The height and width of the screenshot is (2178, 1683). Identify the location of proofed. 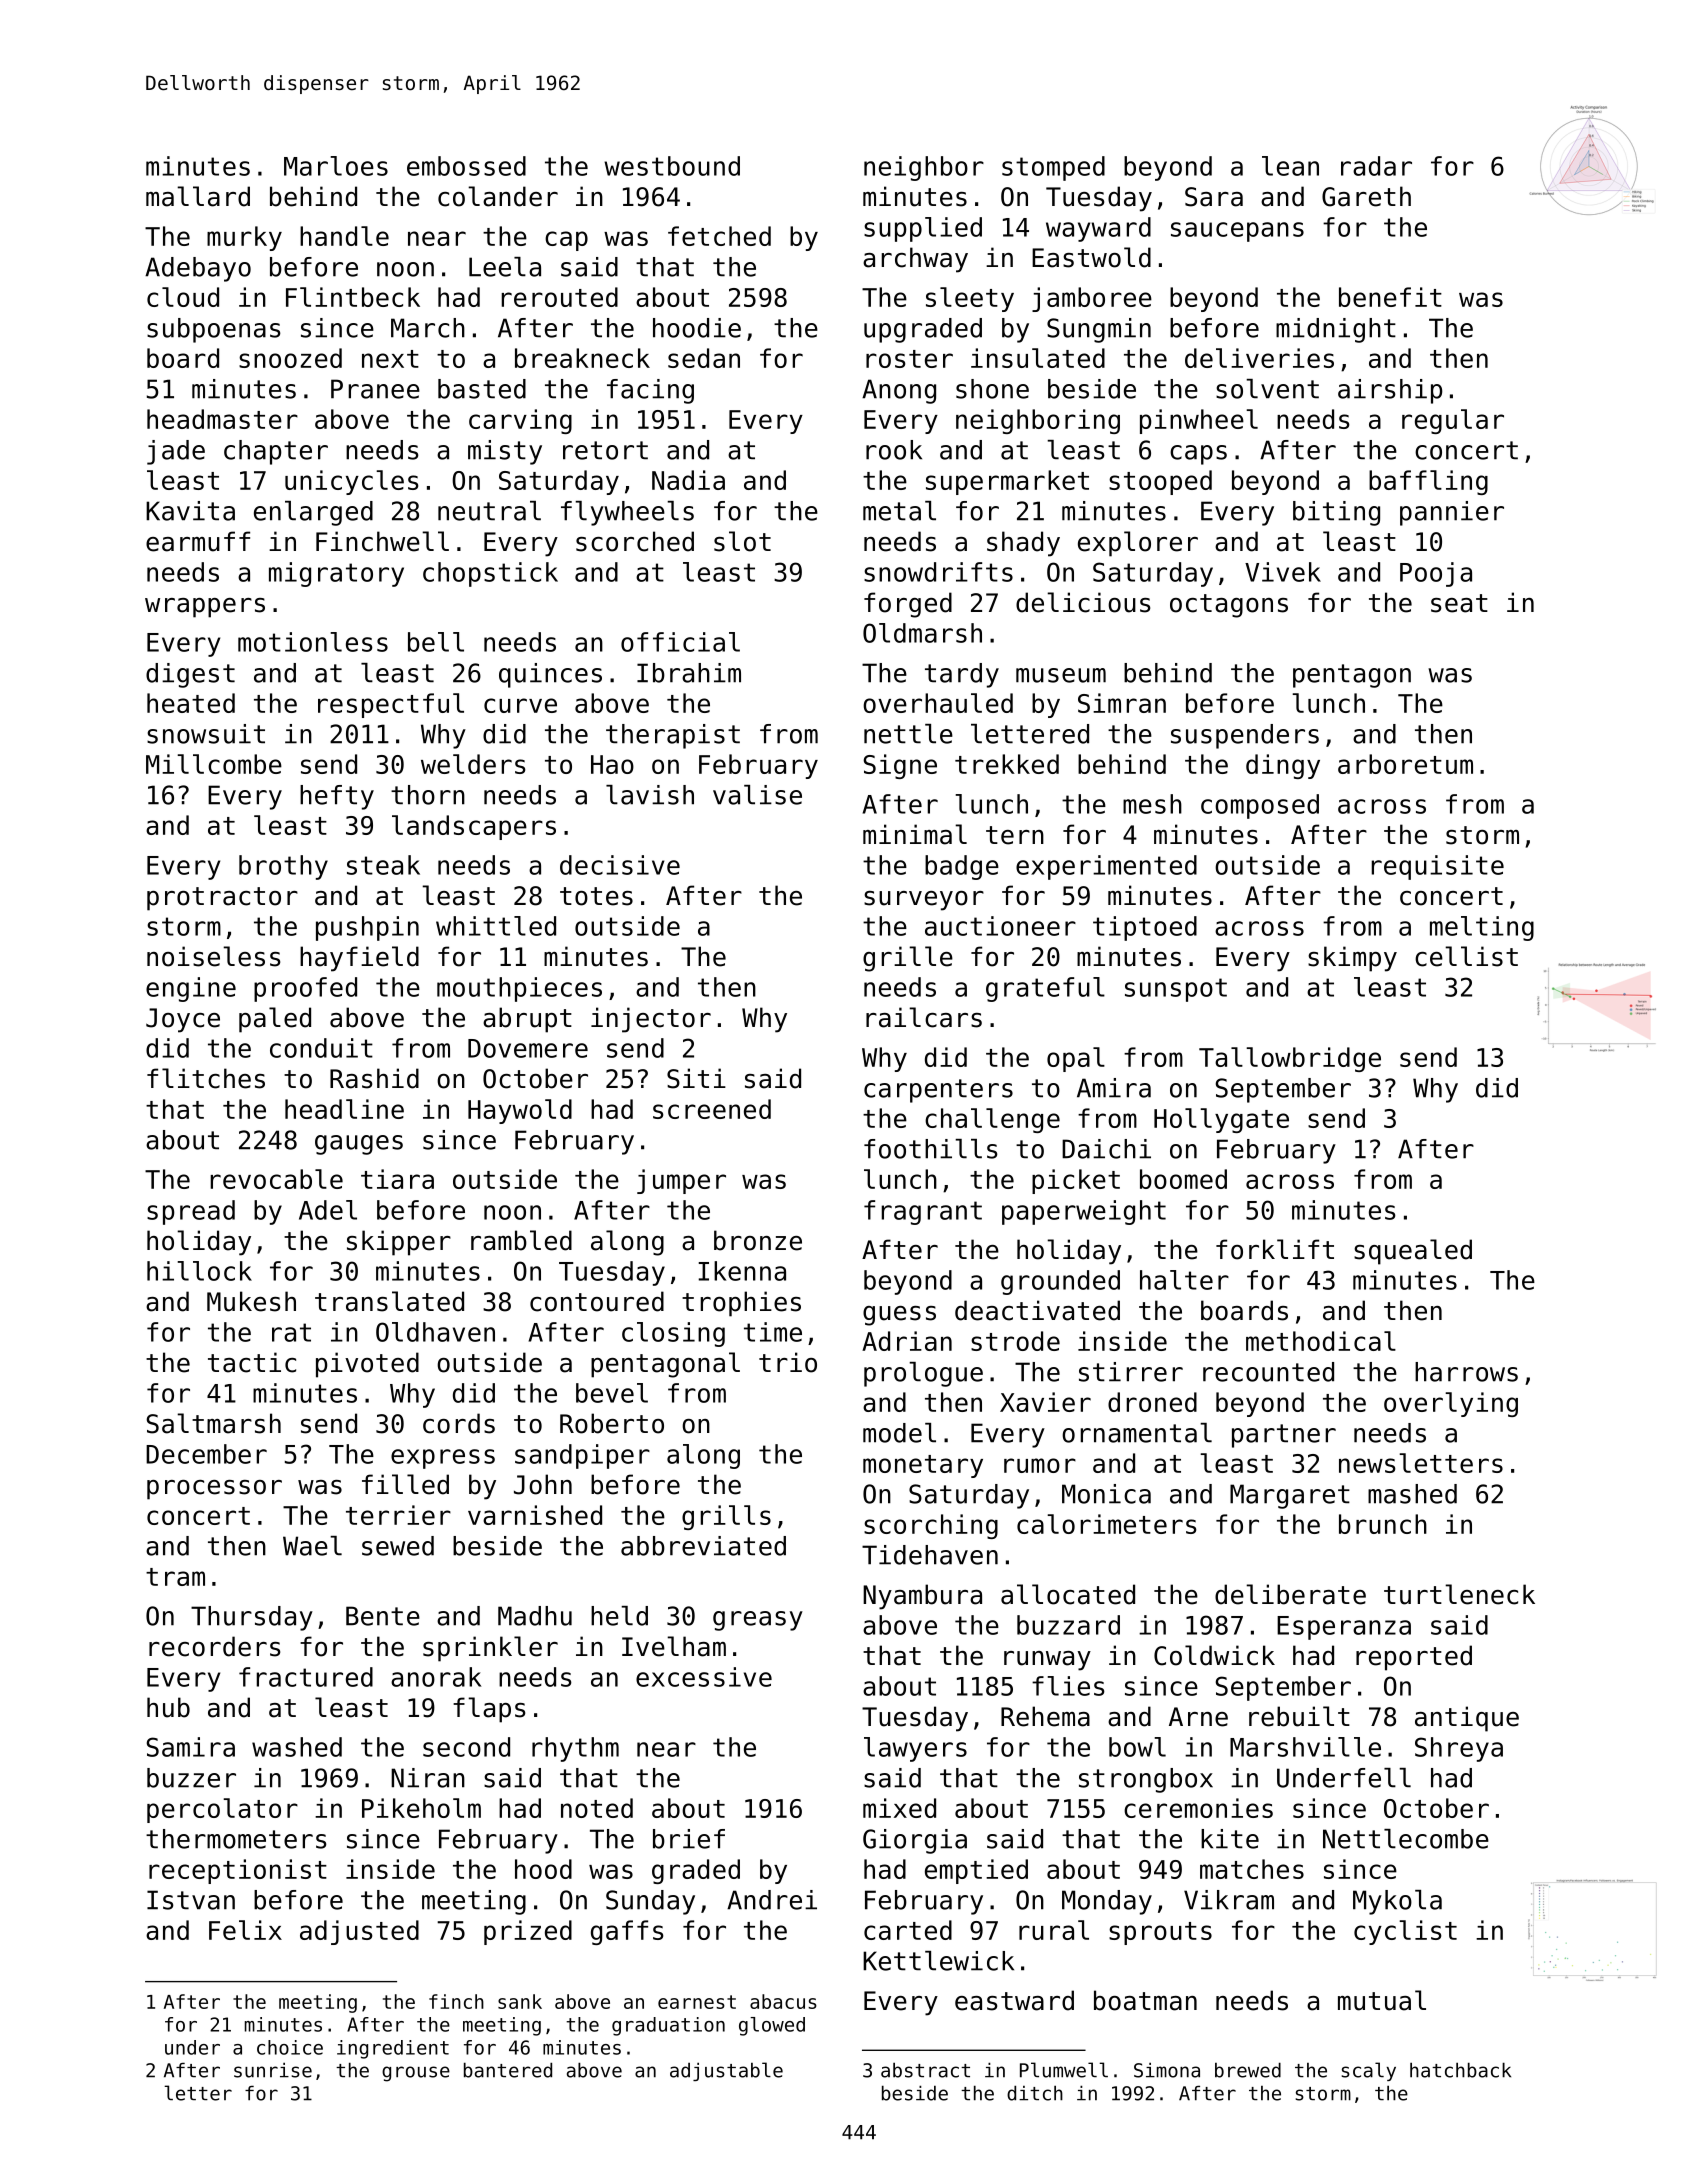
(305, 989).
